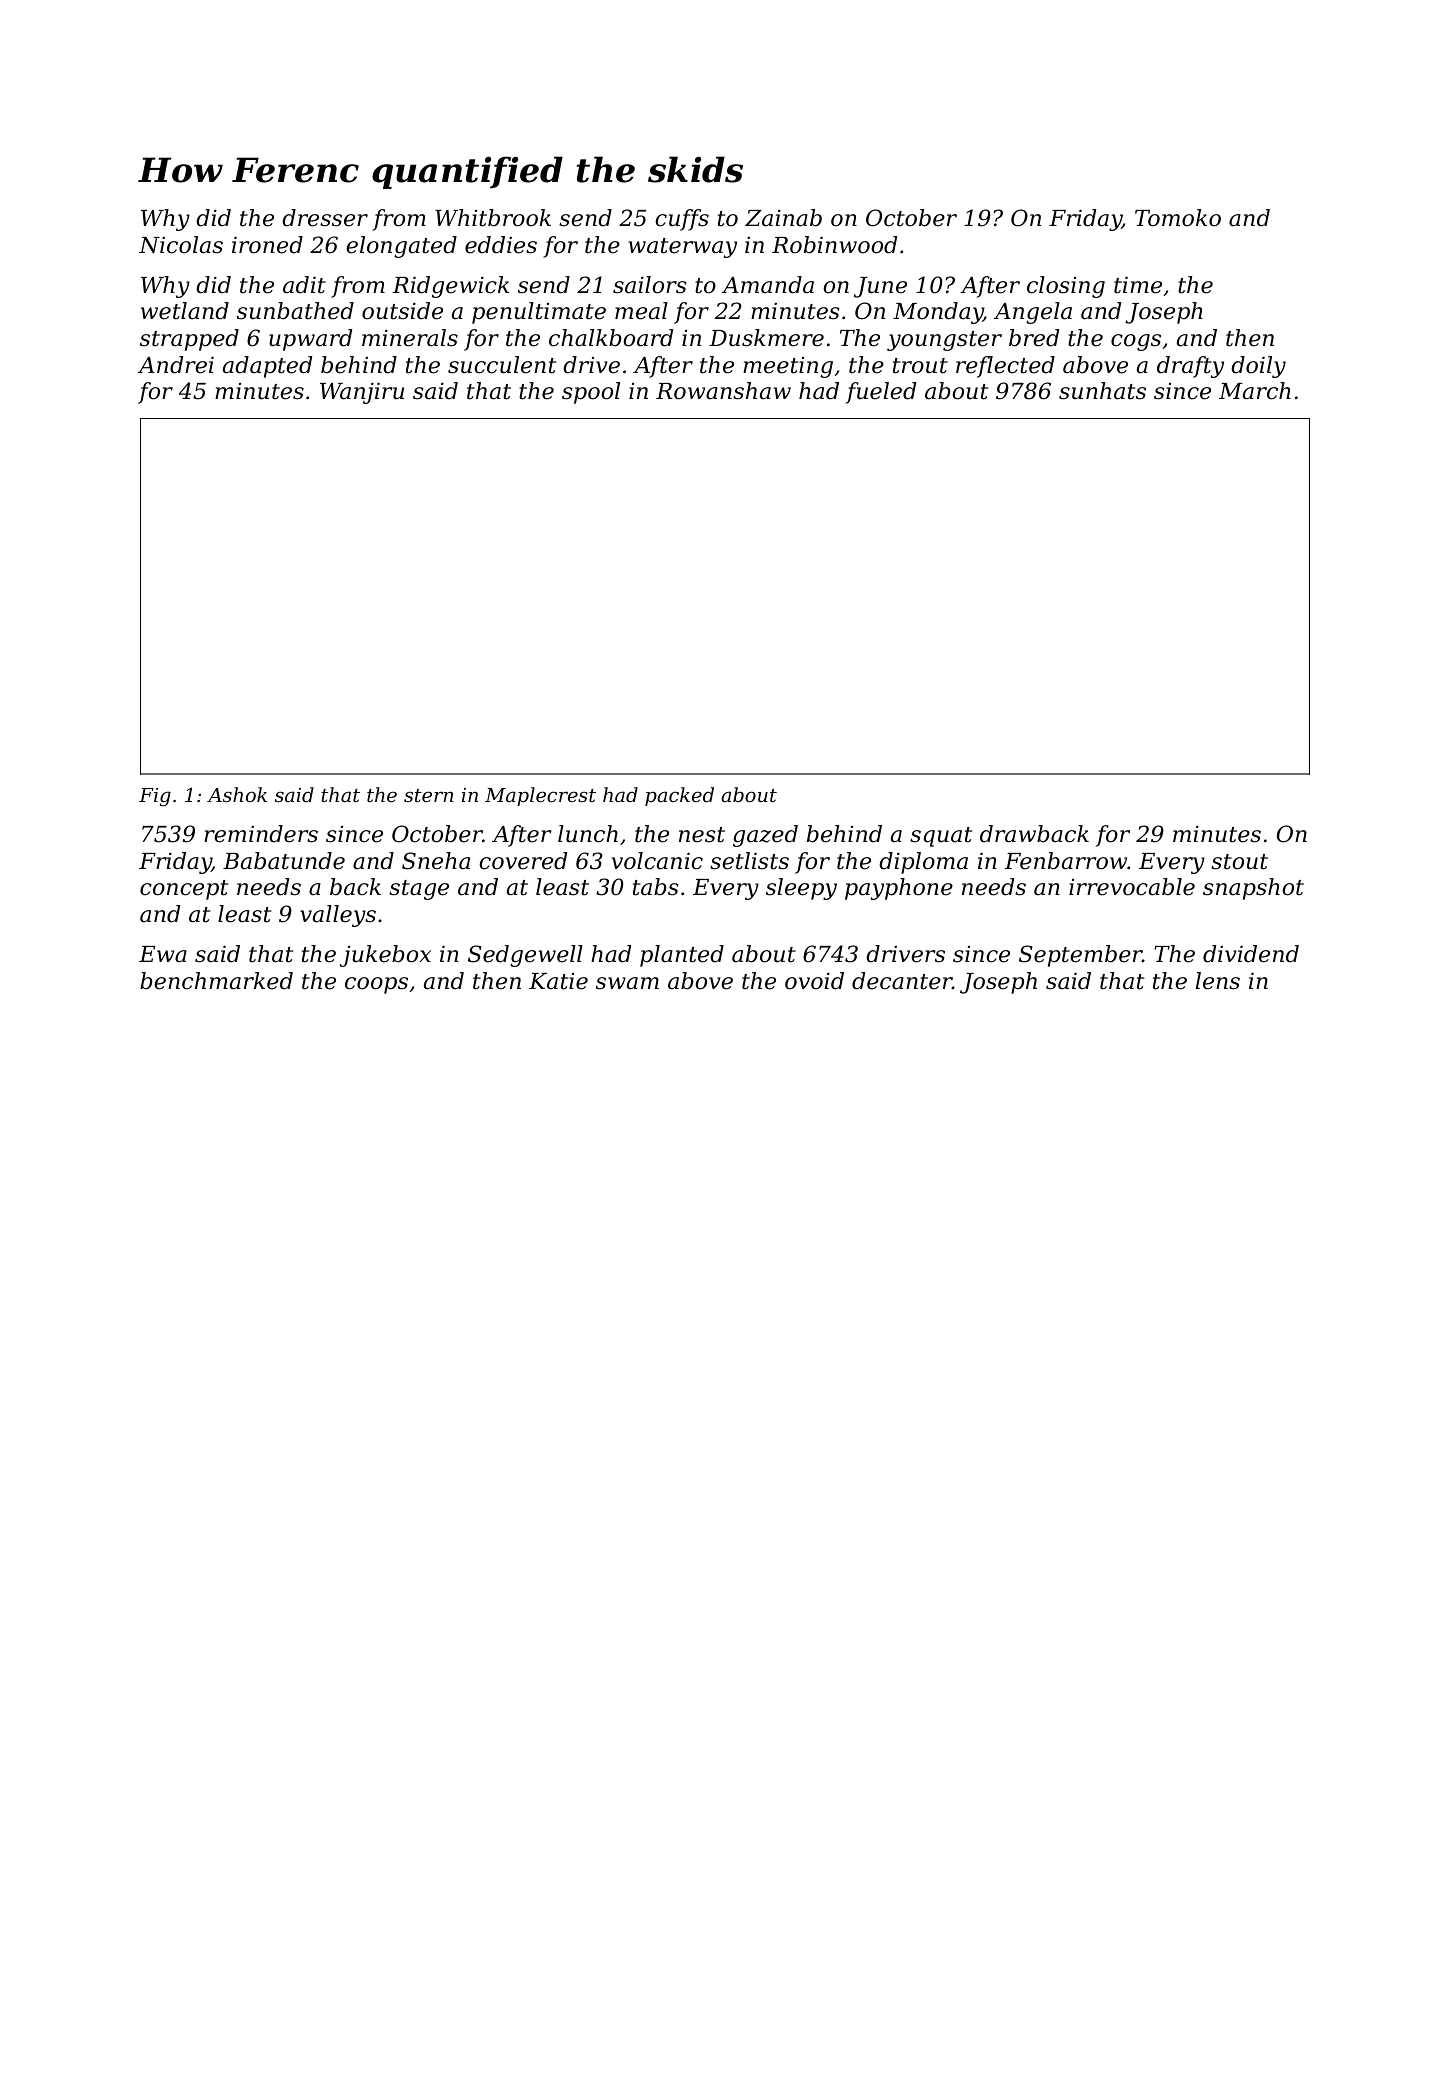 The image size is (1450, 2100). Describe the element at coordinates (1102, 391) in the image. I see `sunhats` at that location.
